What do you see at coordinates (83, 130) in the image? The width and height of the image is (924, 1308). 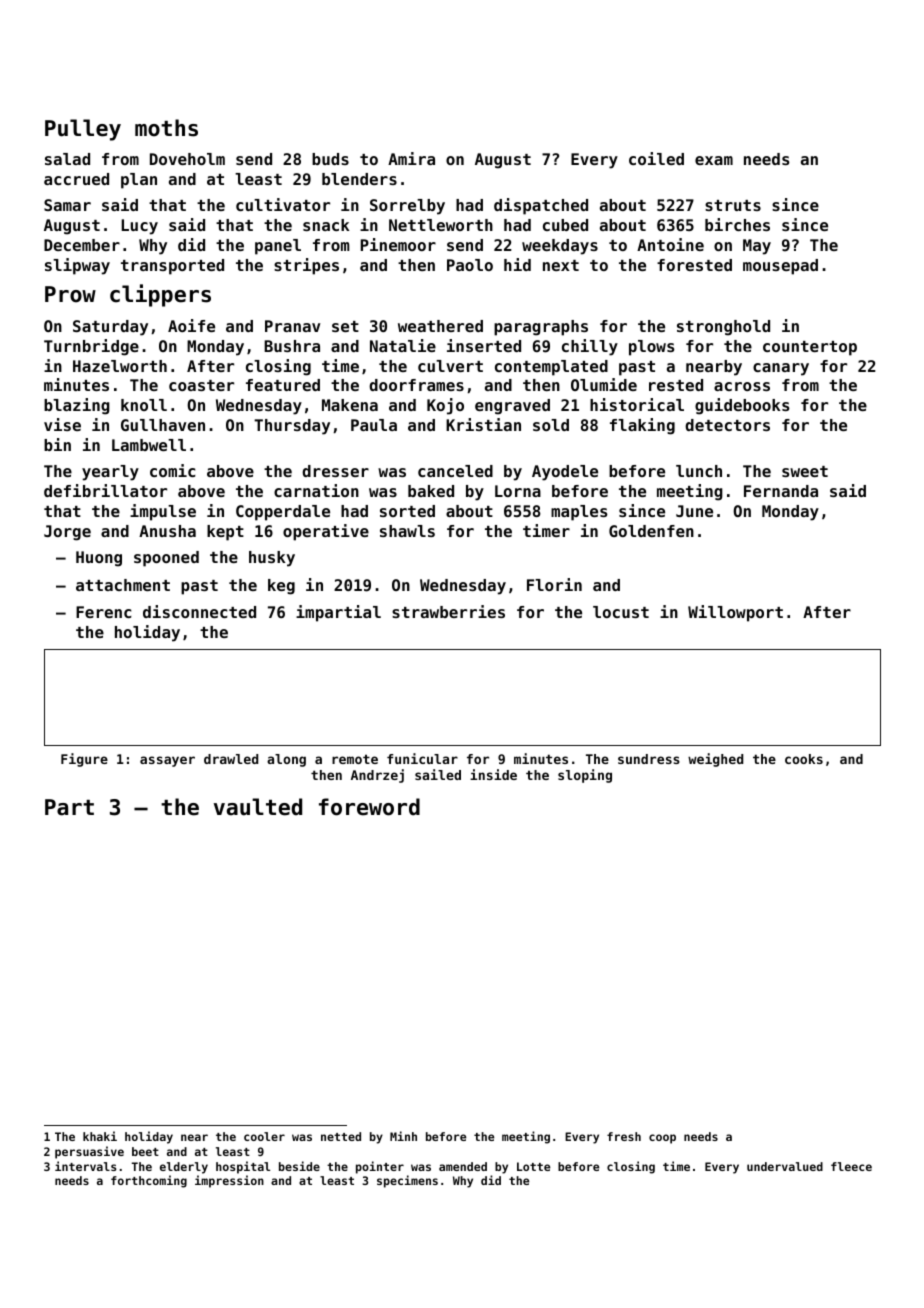 I see `Pulley` at bounding box center [83, 130].
